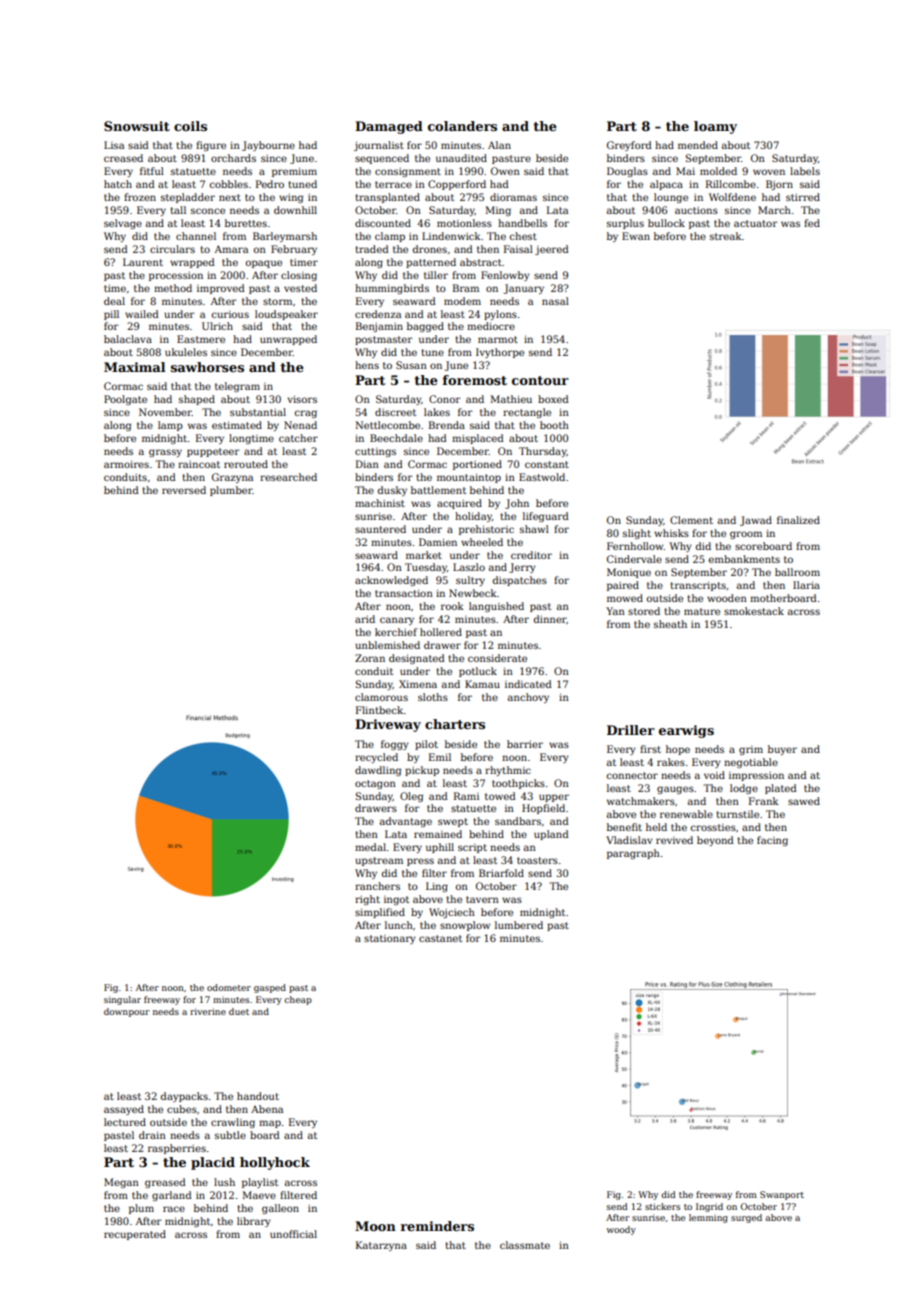 The image size is (924, 1308). I want to click on garland, so click(172, 1196).
